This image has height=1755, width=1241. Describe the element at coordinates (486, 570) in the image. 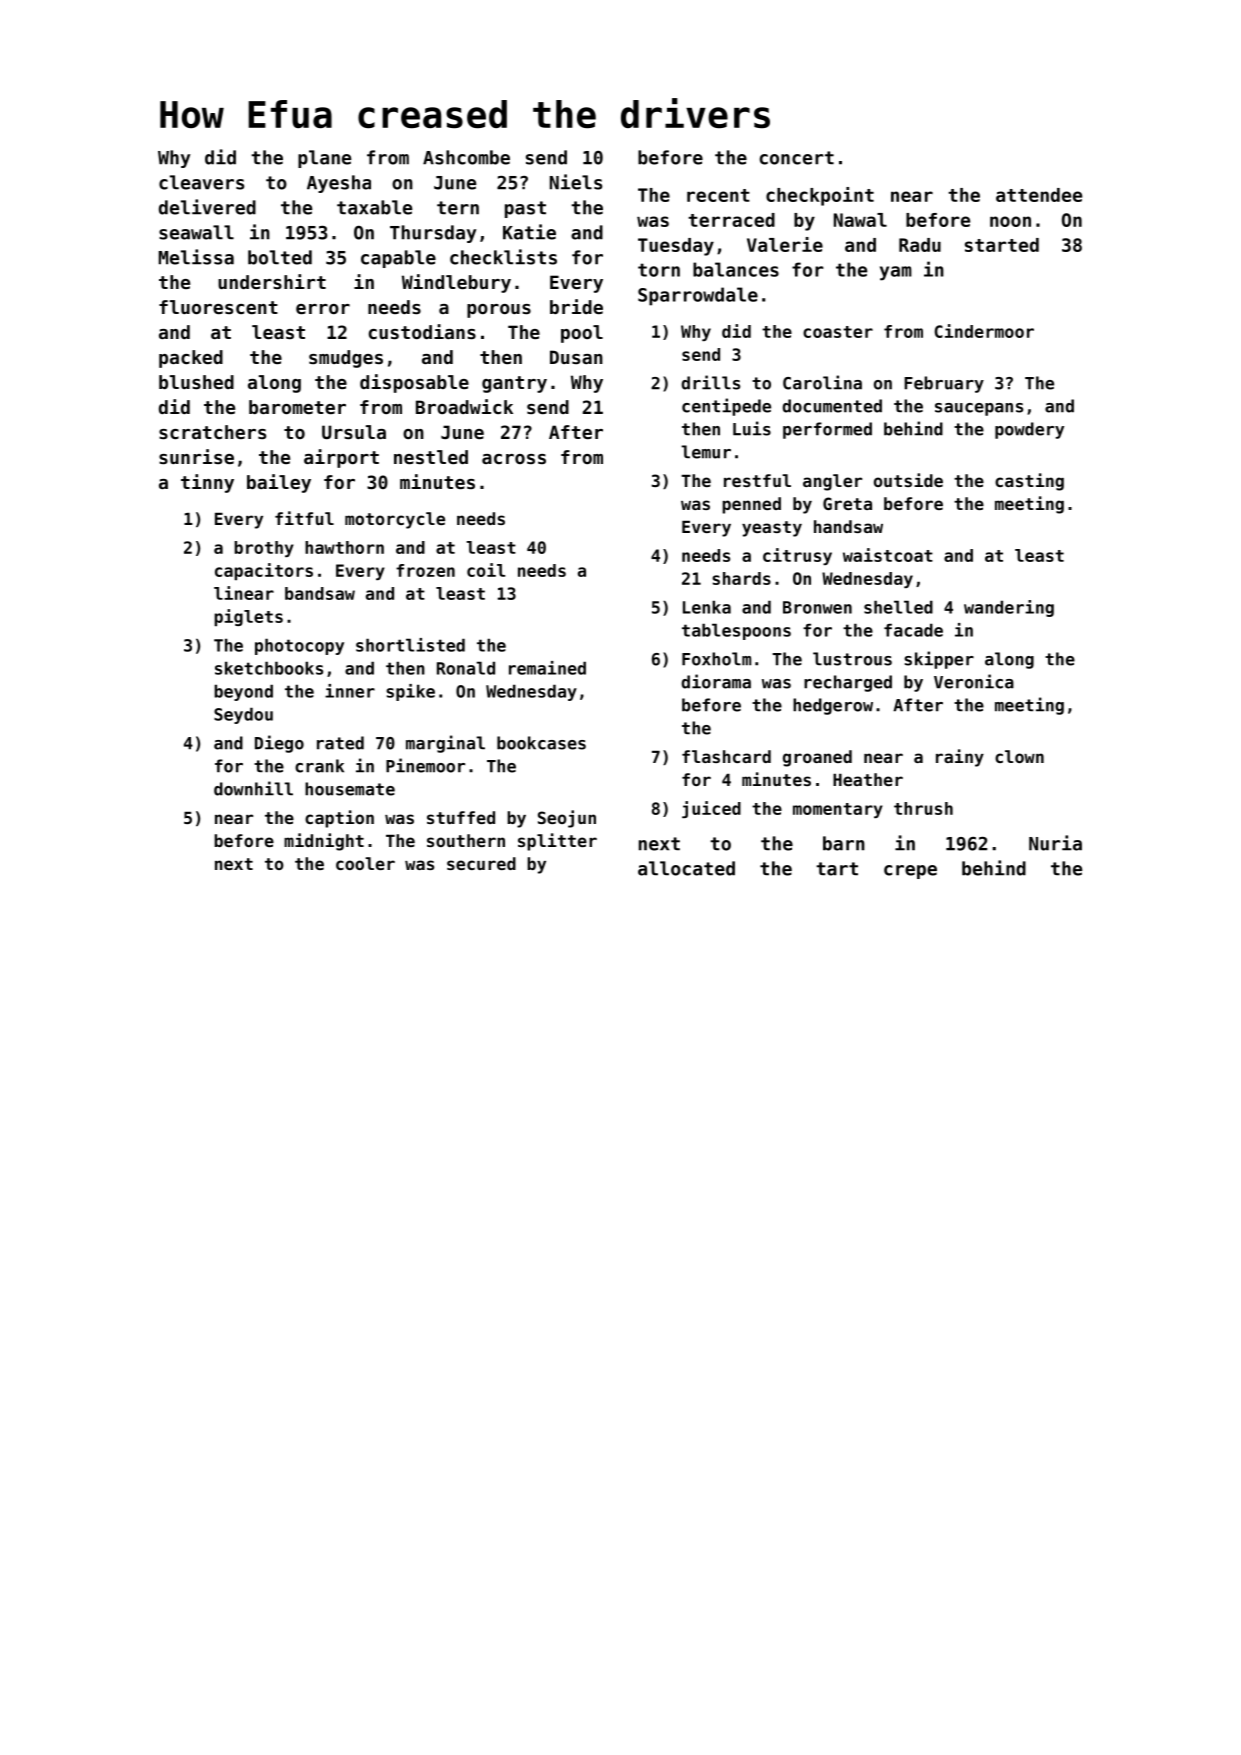

I see `coil` at that location.
